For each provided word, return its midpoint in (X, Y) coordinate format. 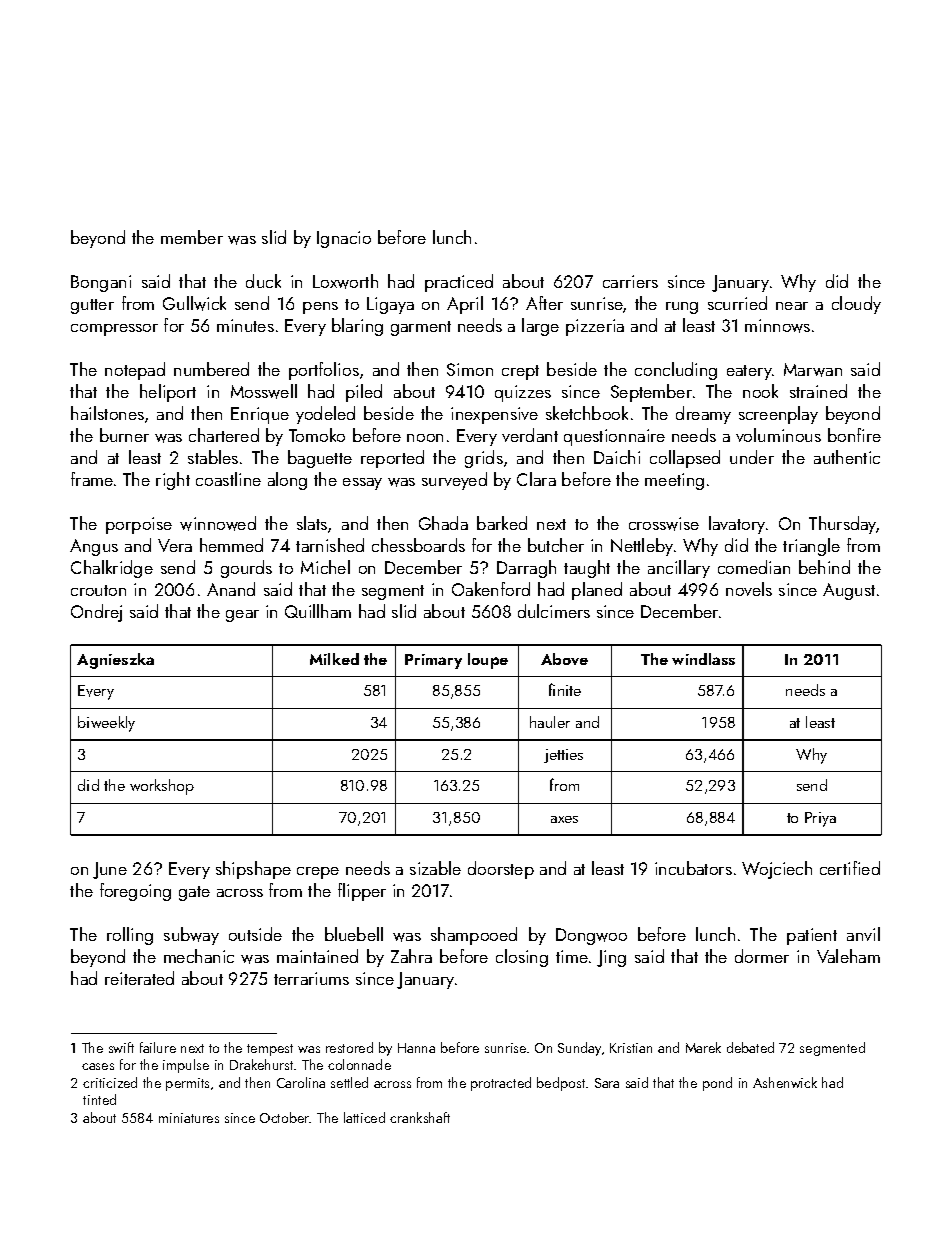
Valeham (848, 956)
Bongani (101, 283)
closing (522, 958)
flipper (362, 892)
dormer (762, 956)
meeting (674, 481)
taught (587, 569)
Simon (470, 369)
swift (121, 1047)
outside (255, 934)
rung (682, 308)
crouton (98, 590)
